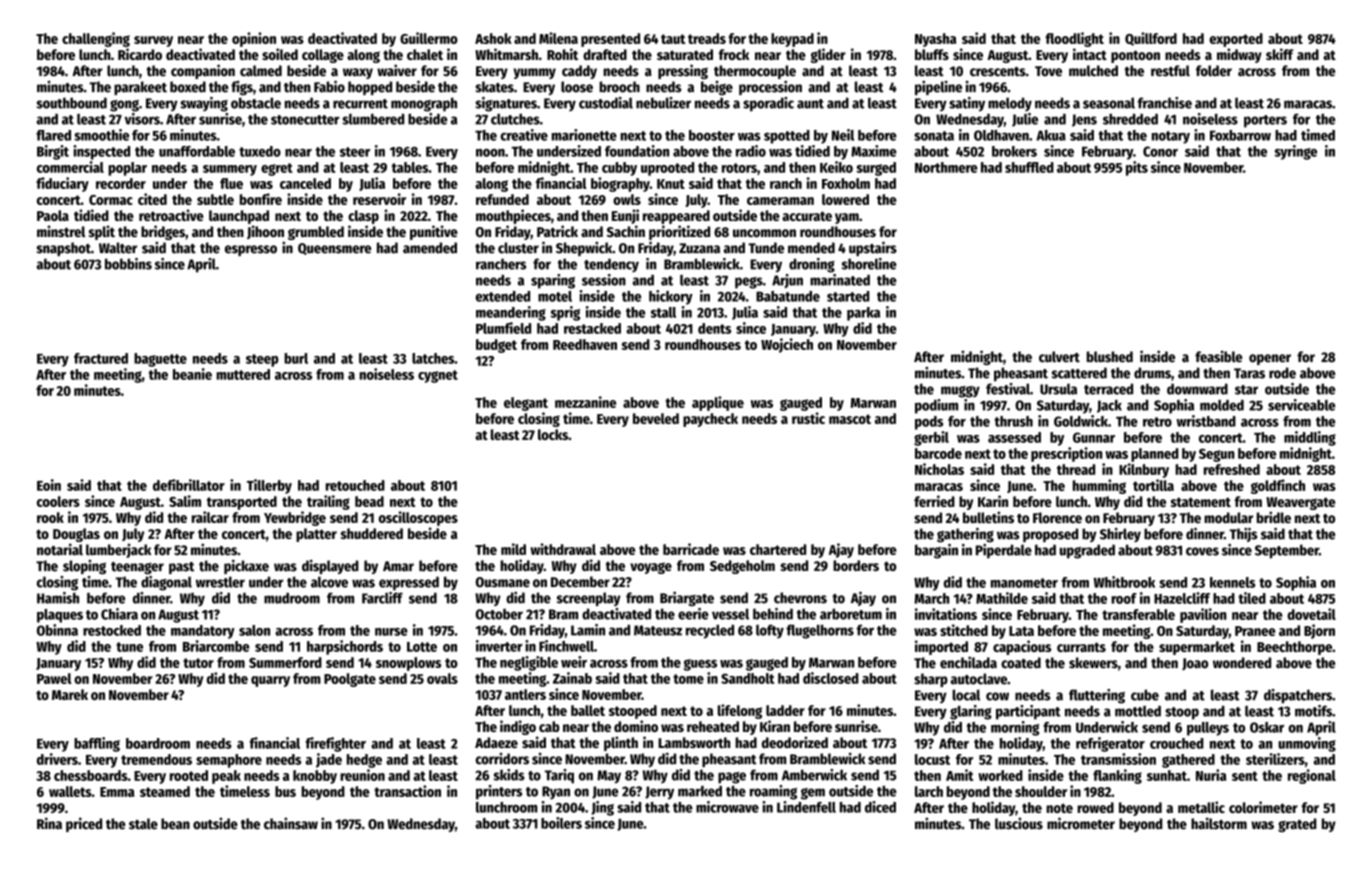 Image resolution: width=1372 pixels, height=887 pixels. I want to click on pressing, so click(683, 71).
